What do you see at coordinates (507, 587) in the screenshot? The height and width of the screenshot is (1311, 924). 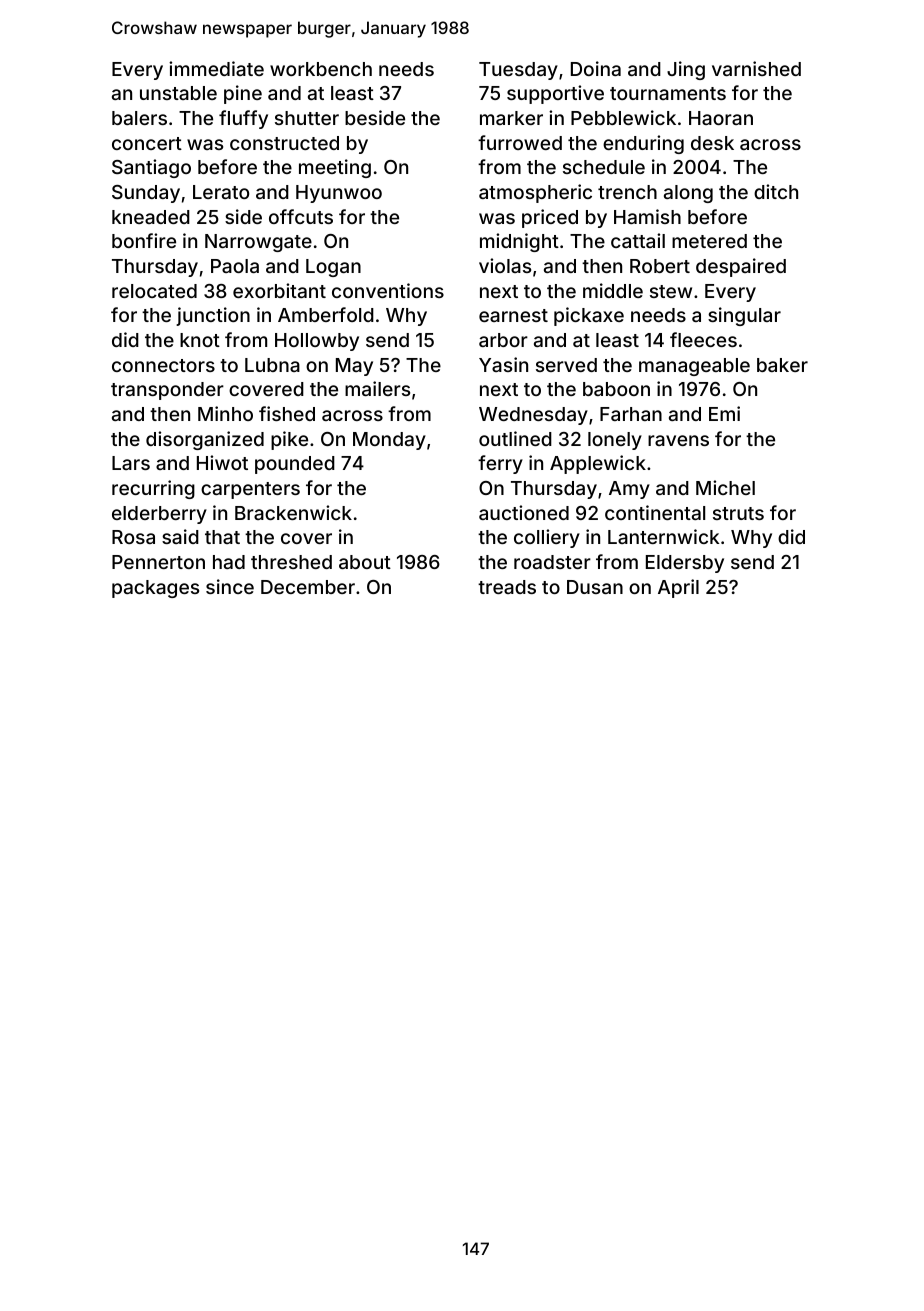 I see `treads` at bounding box center [507, 587].
